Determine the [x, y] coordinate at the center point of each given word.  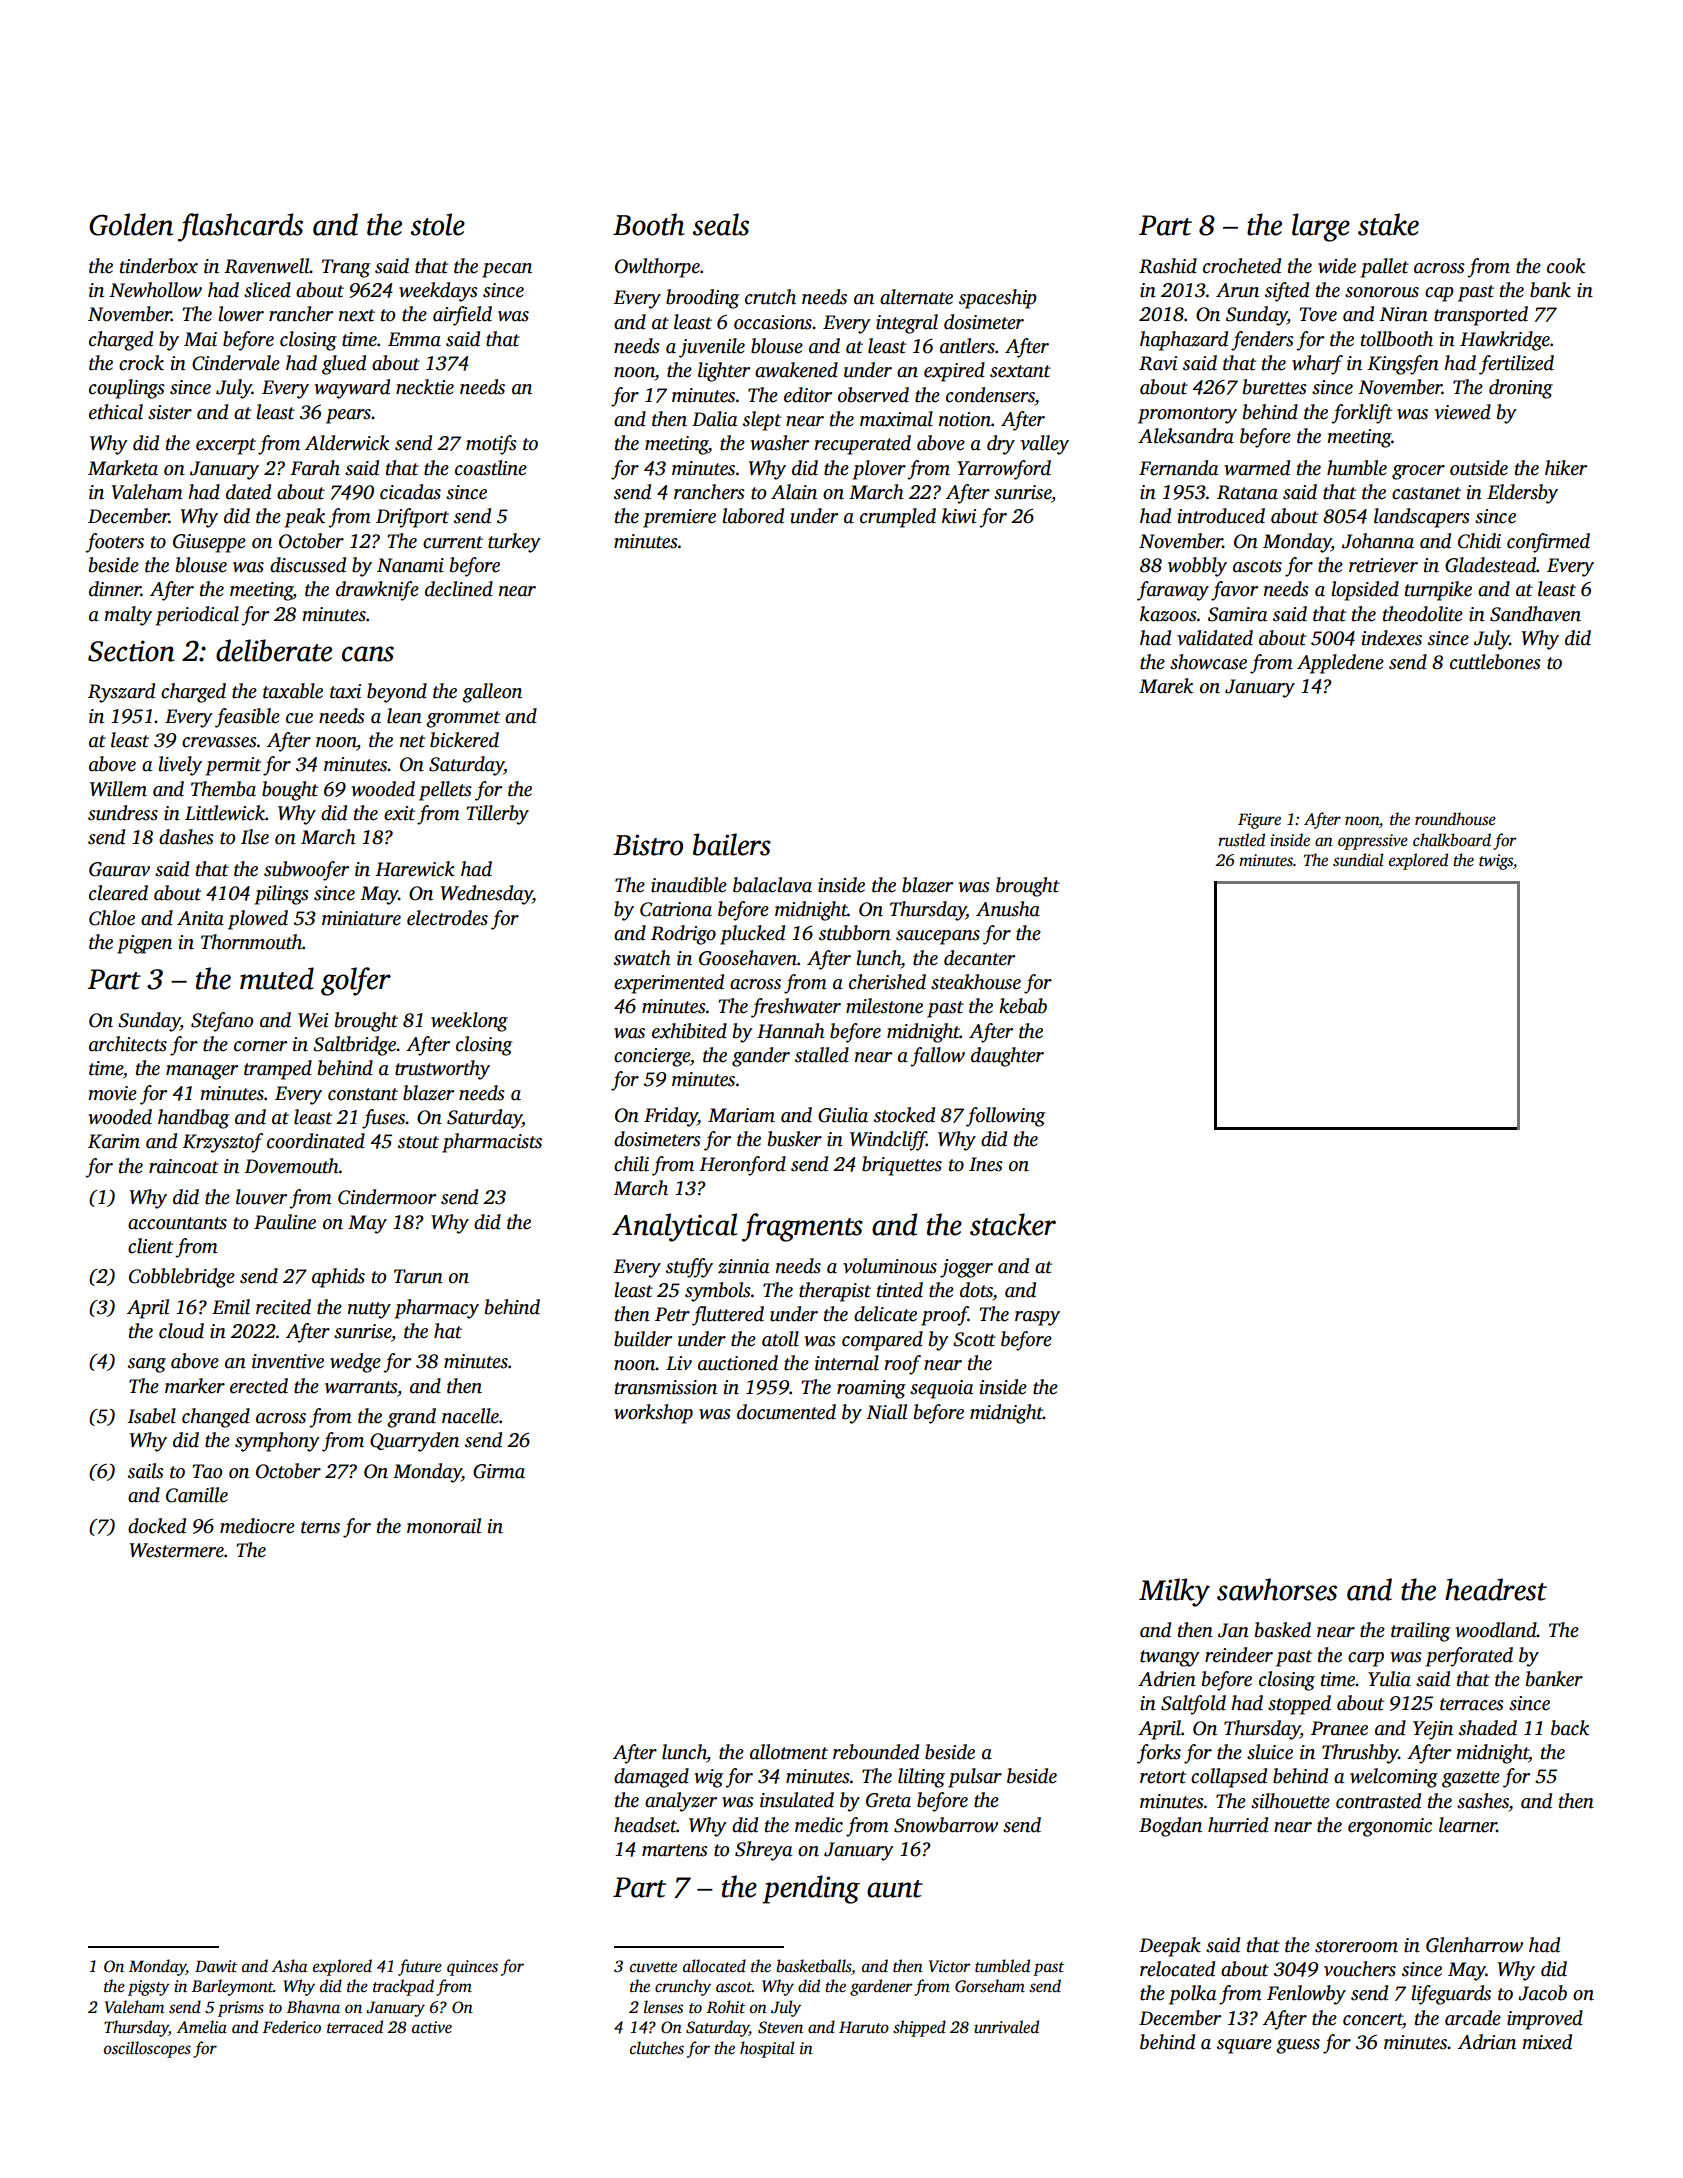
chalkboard [1452, 840]
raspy [1037, 1318]
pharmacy [436, 1309]
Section [131, 651]
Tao [207, 1471]
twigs [1496, 862]
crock [141, 363]
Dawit [216, 1966]
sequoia [942, 1389]
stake [1388, 224]
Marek [1166, 686]
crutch [770, 297]
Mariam [741, 1115]
